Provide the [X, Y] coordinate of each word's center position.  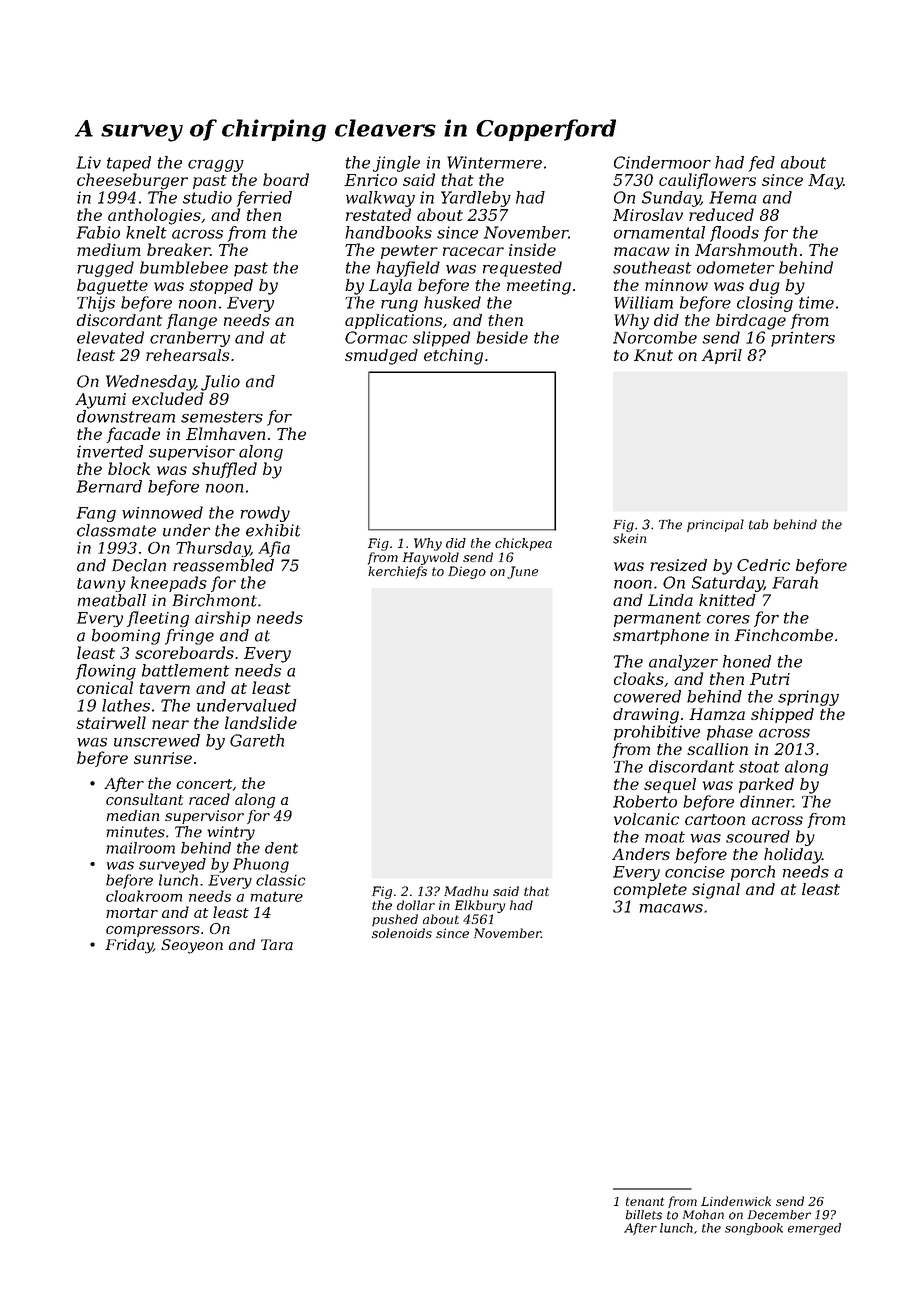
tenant [645, 1201]
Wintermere [494, 162]
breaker [178, 249]
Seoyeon [192, 946]
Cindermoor [662, 162]
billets [644, 1215]
